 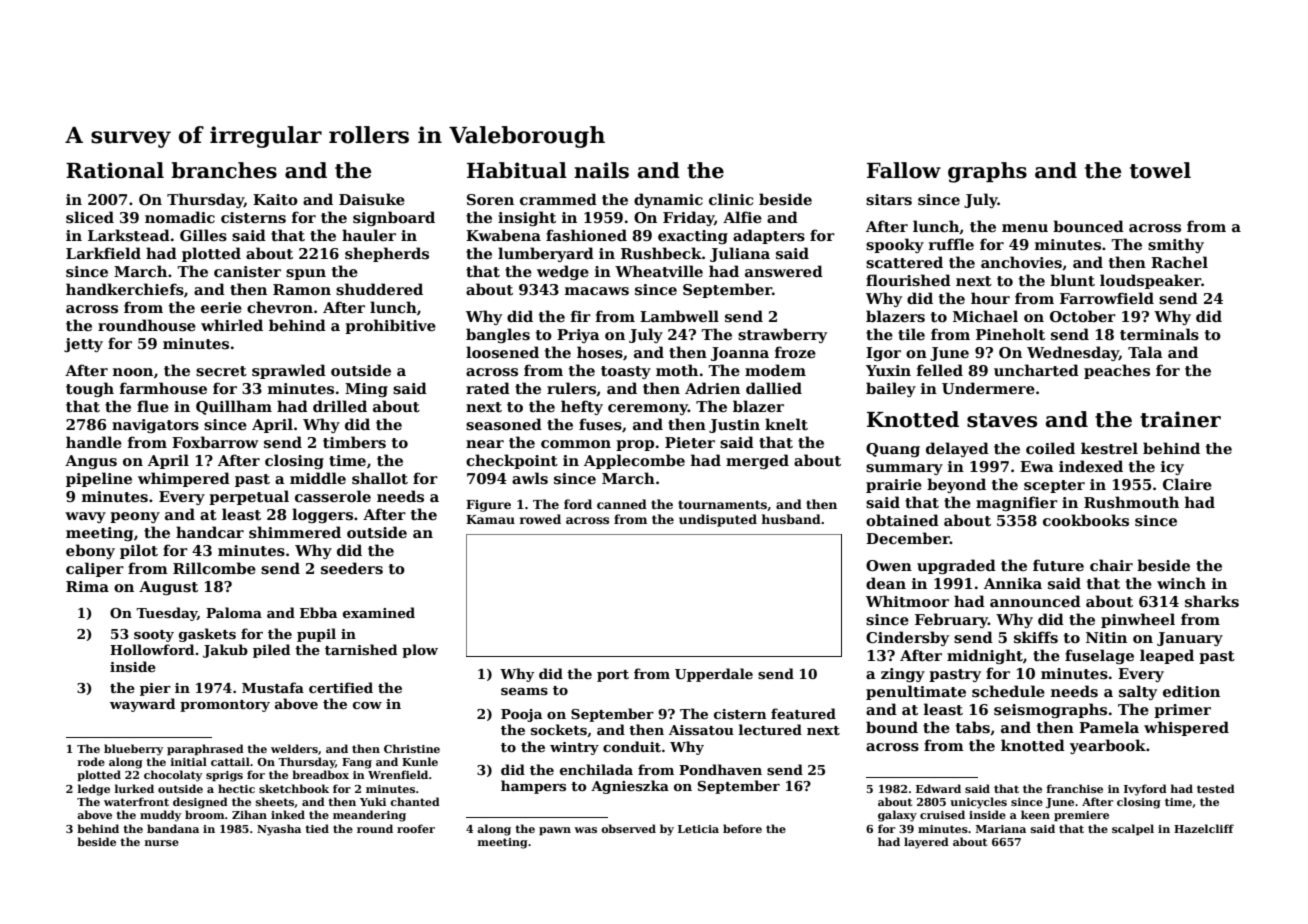 I want to click on Ewa, so click(x=1037, y=466).
